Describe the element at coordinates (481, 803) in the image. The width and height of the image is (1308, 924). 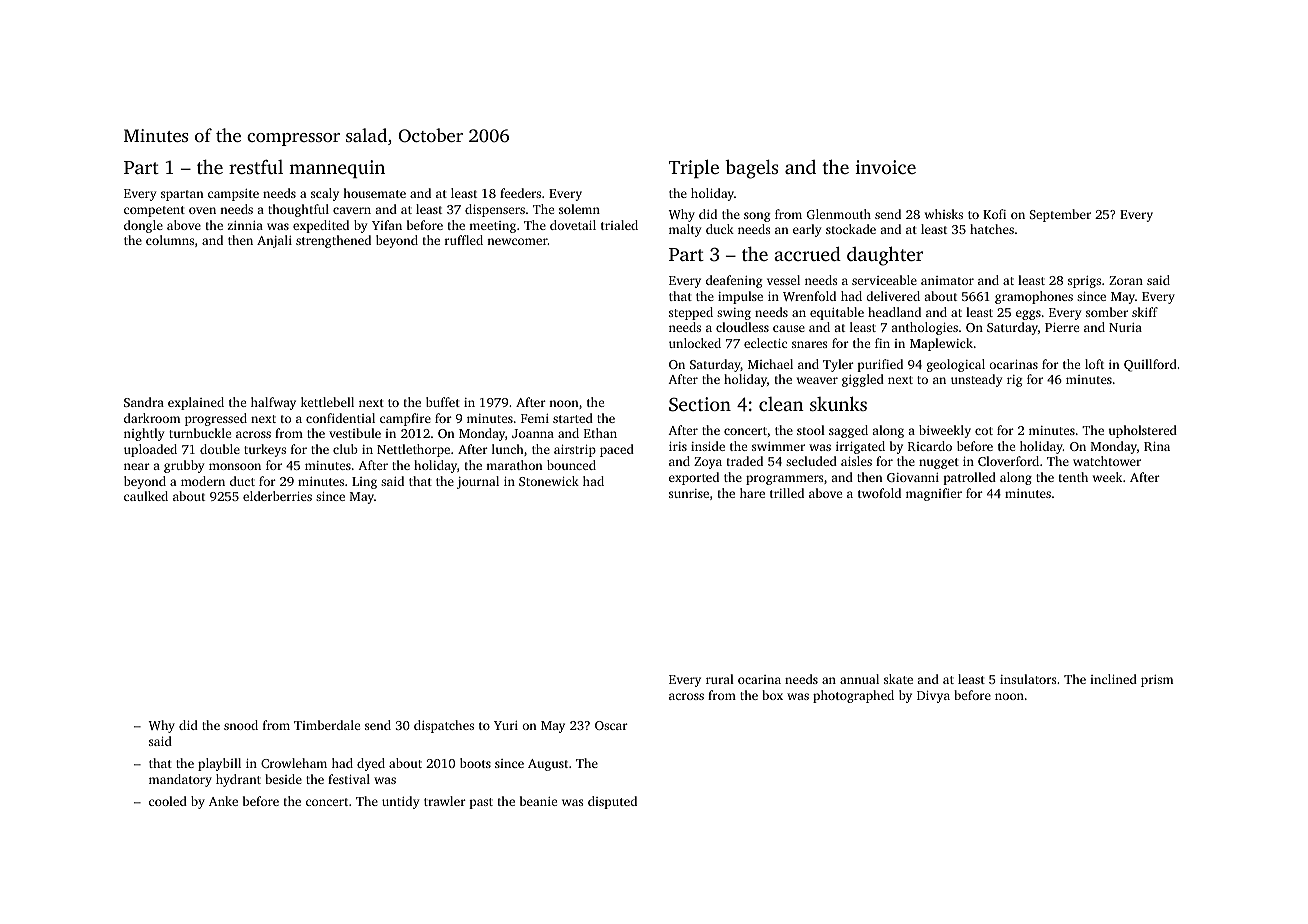
I see `past` at that location.
